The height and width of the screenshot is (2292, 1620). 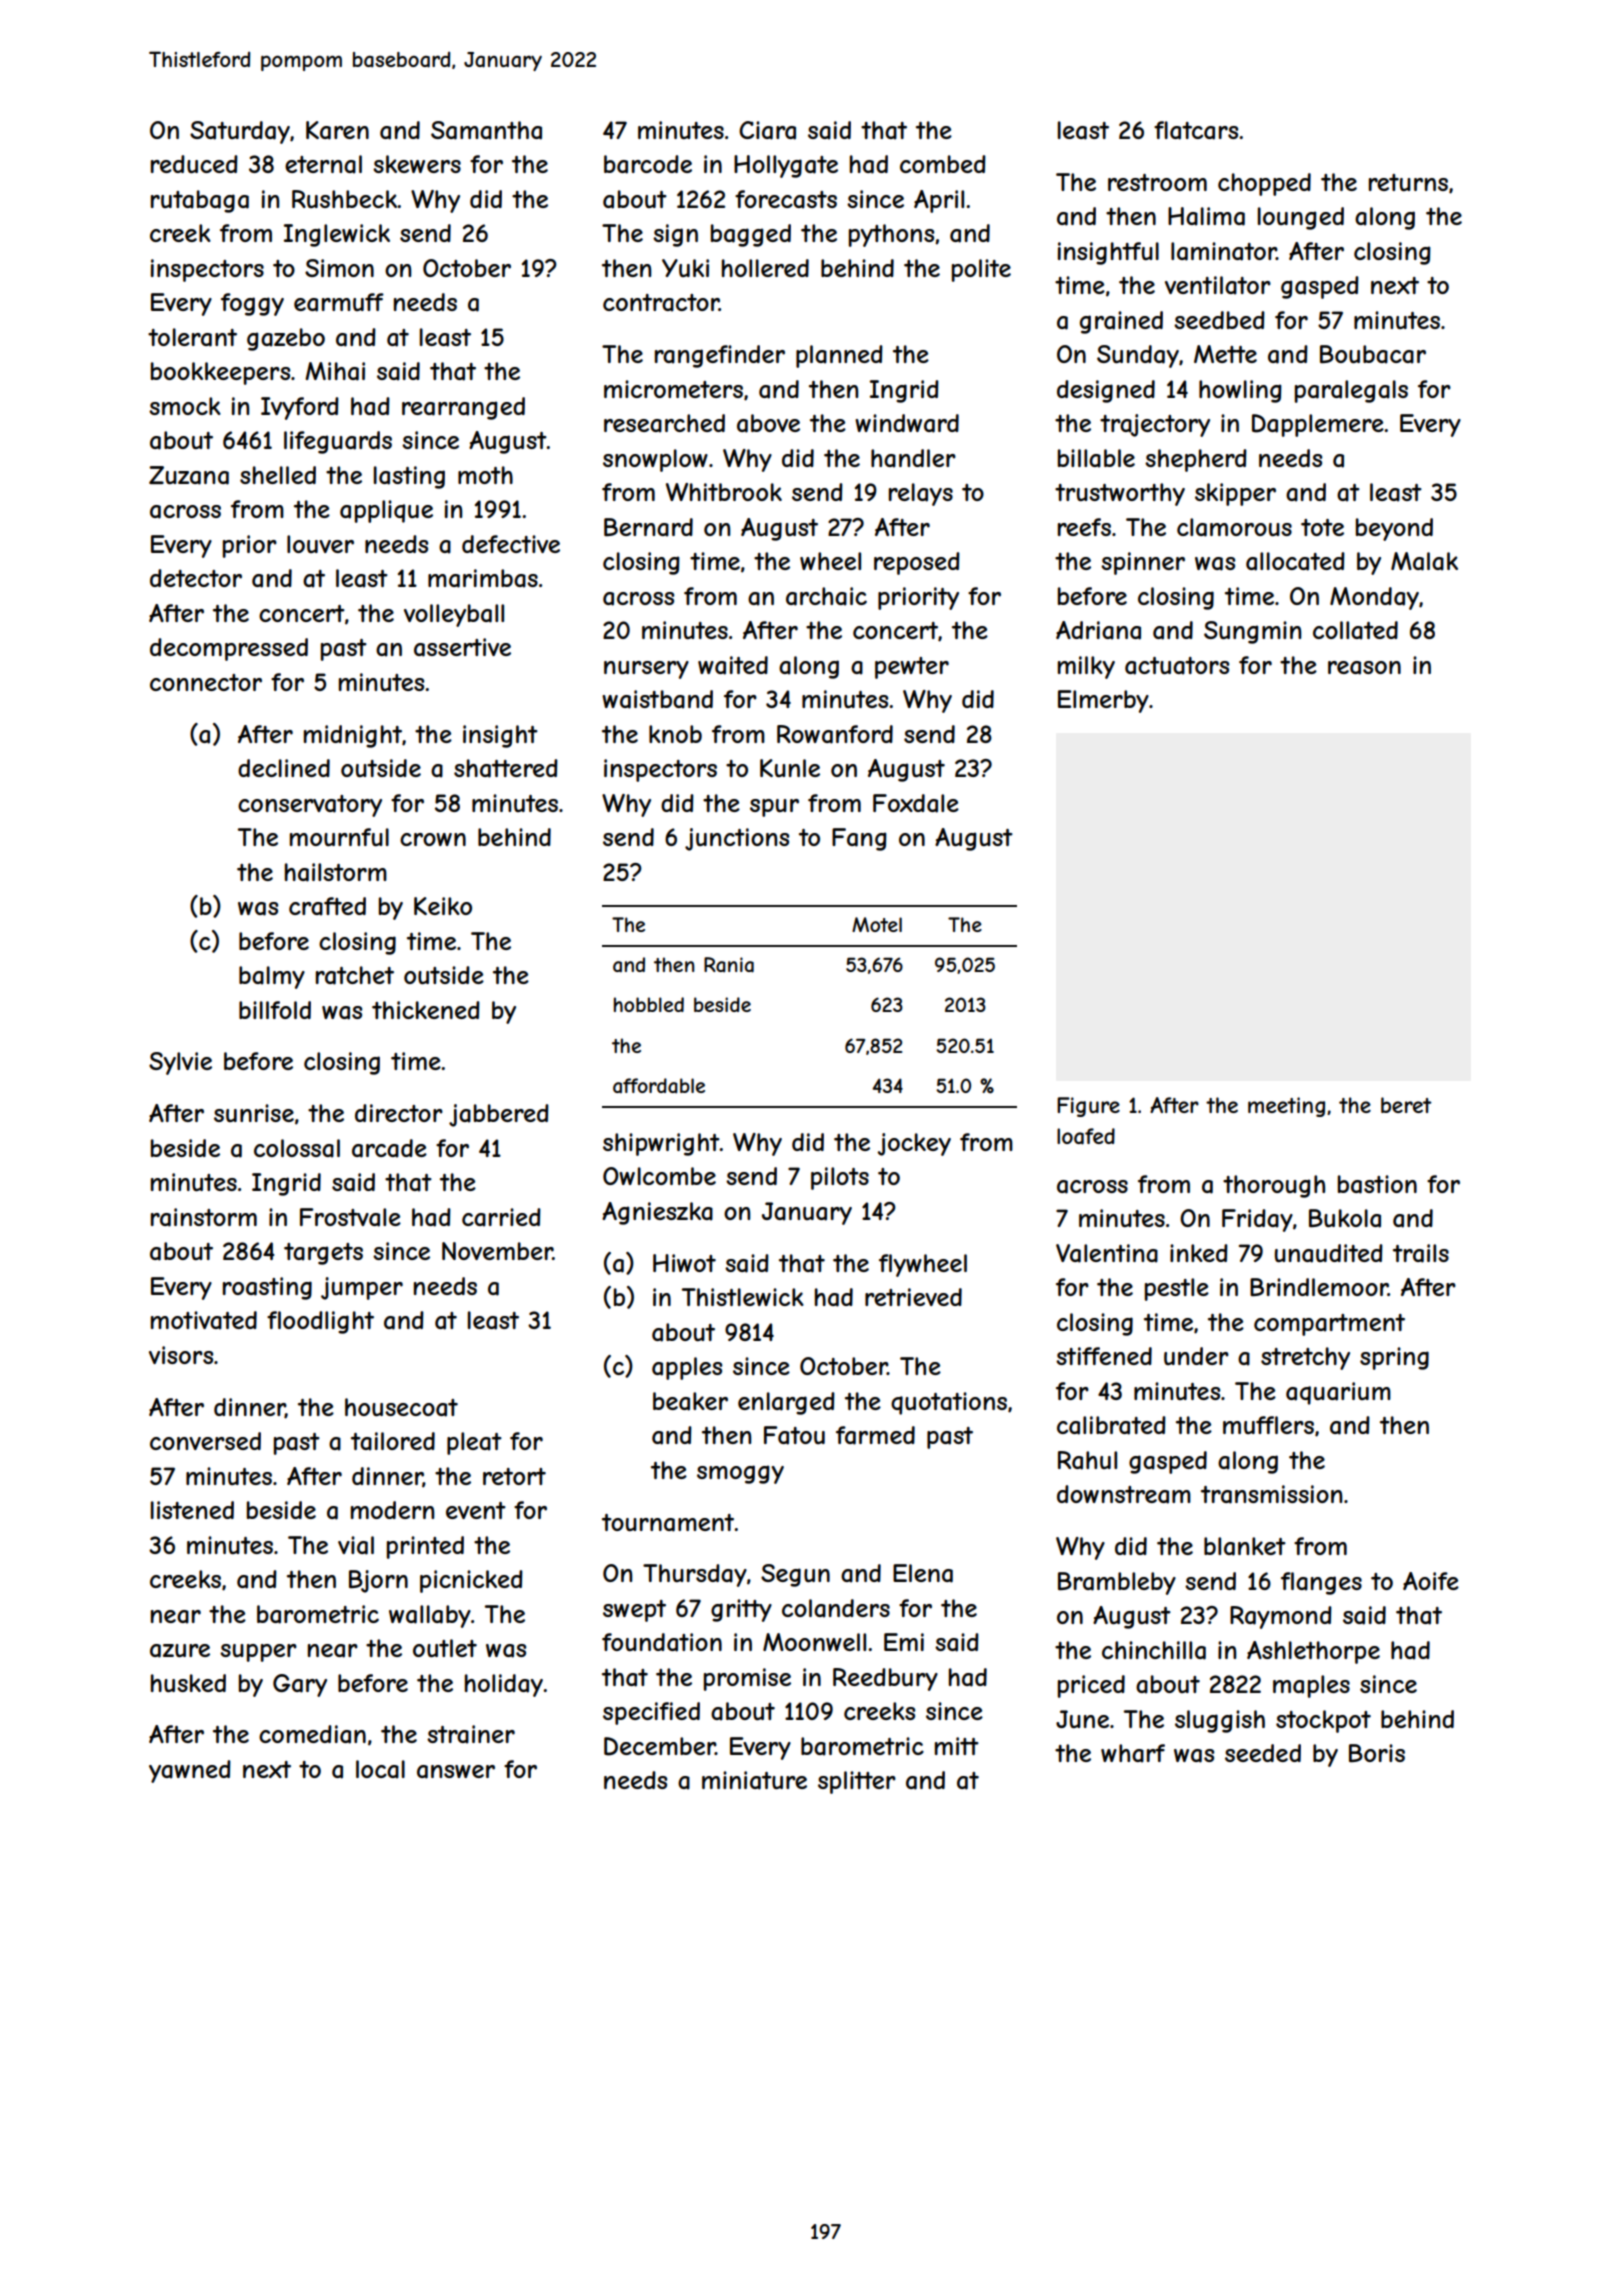 I want to click on mitt, so click(x=957, y=1746).
